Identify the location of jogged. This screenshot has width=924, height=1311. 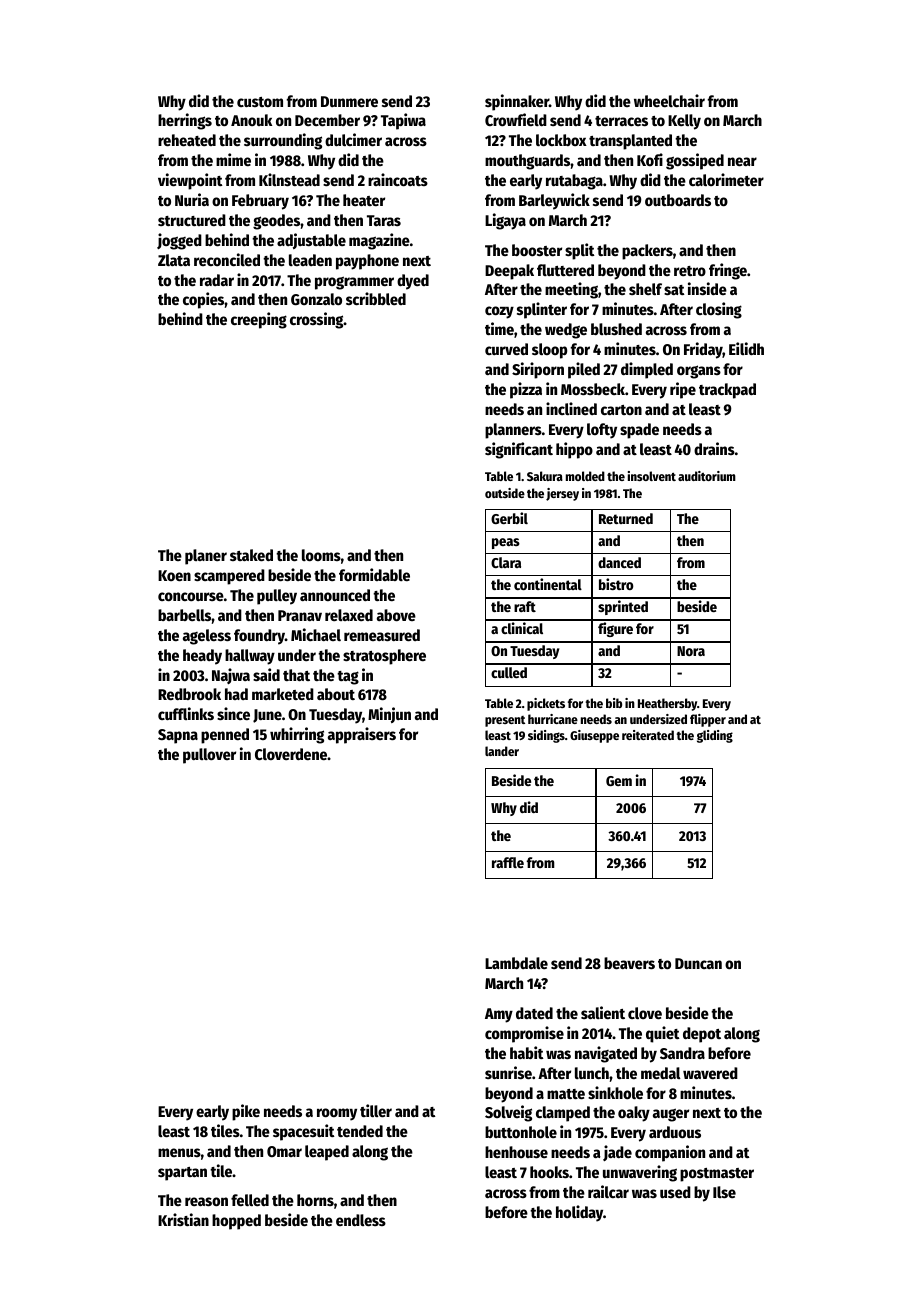
(179, 241).
